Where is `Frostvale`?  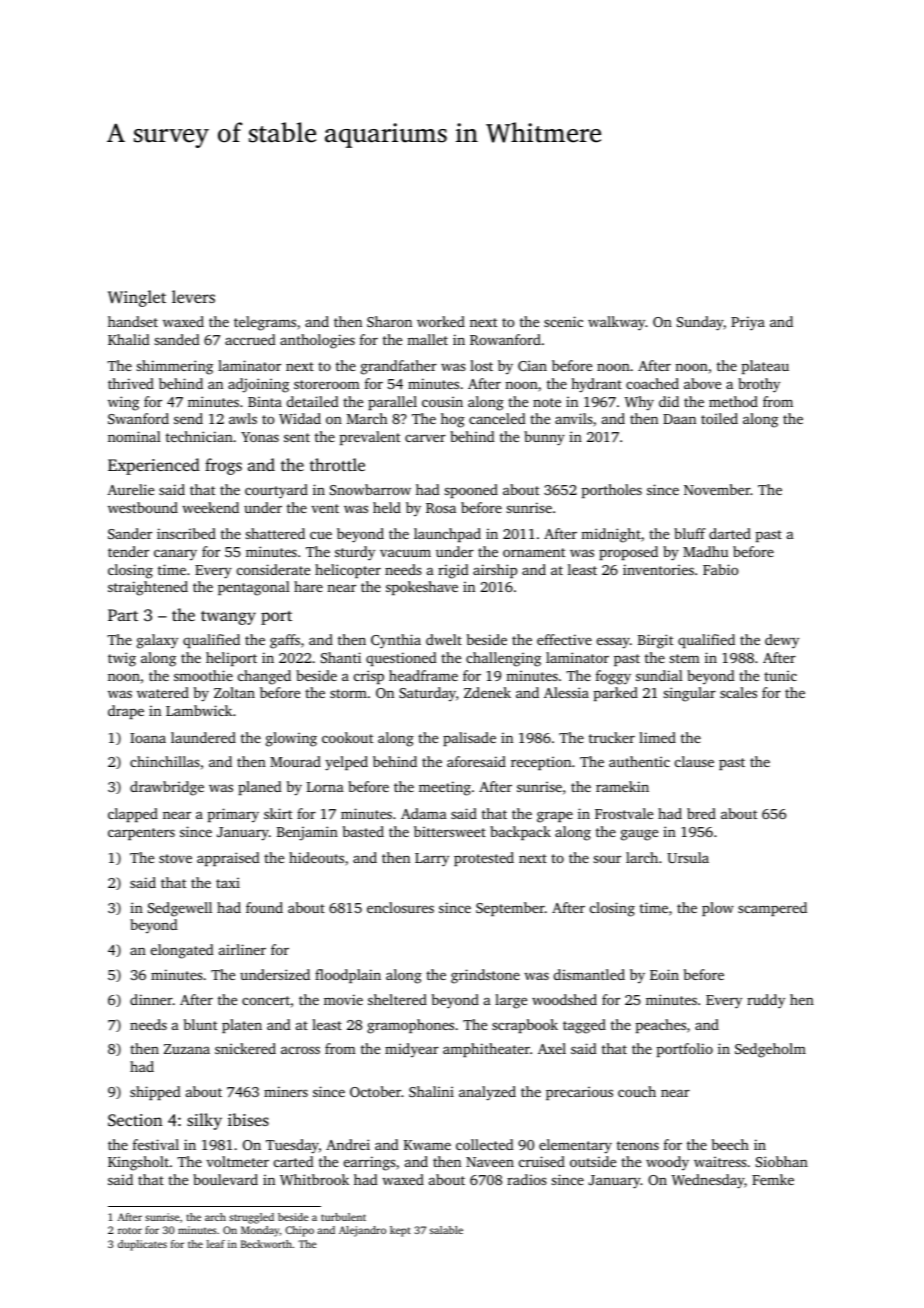 Frostvale is located at coordinates (624, 813).
